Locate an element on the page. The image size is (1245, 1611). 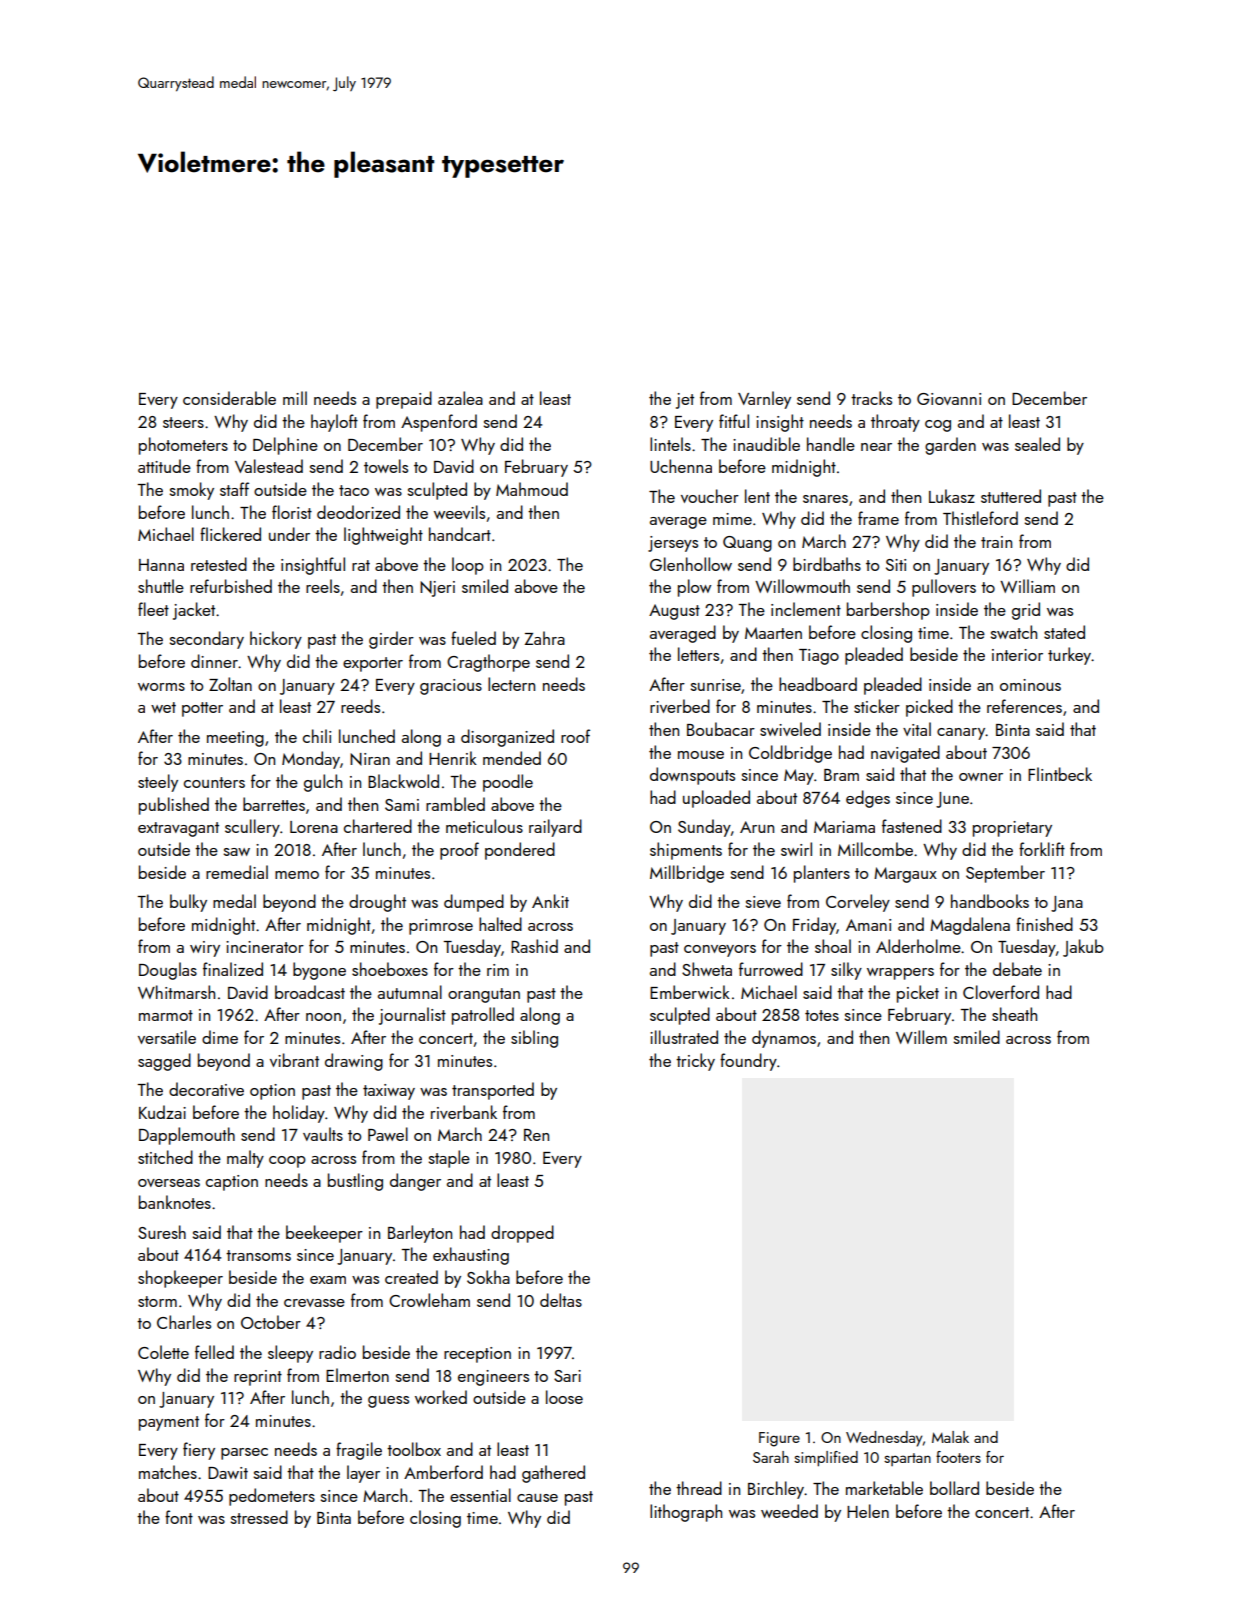
picket is located at coordinates (918, 994).
